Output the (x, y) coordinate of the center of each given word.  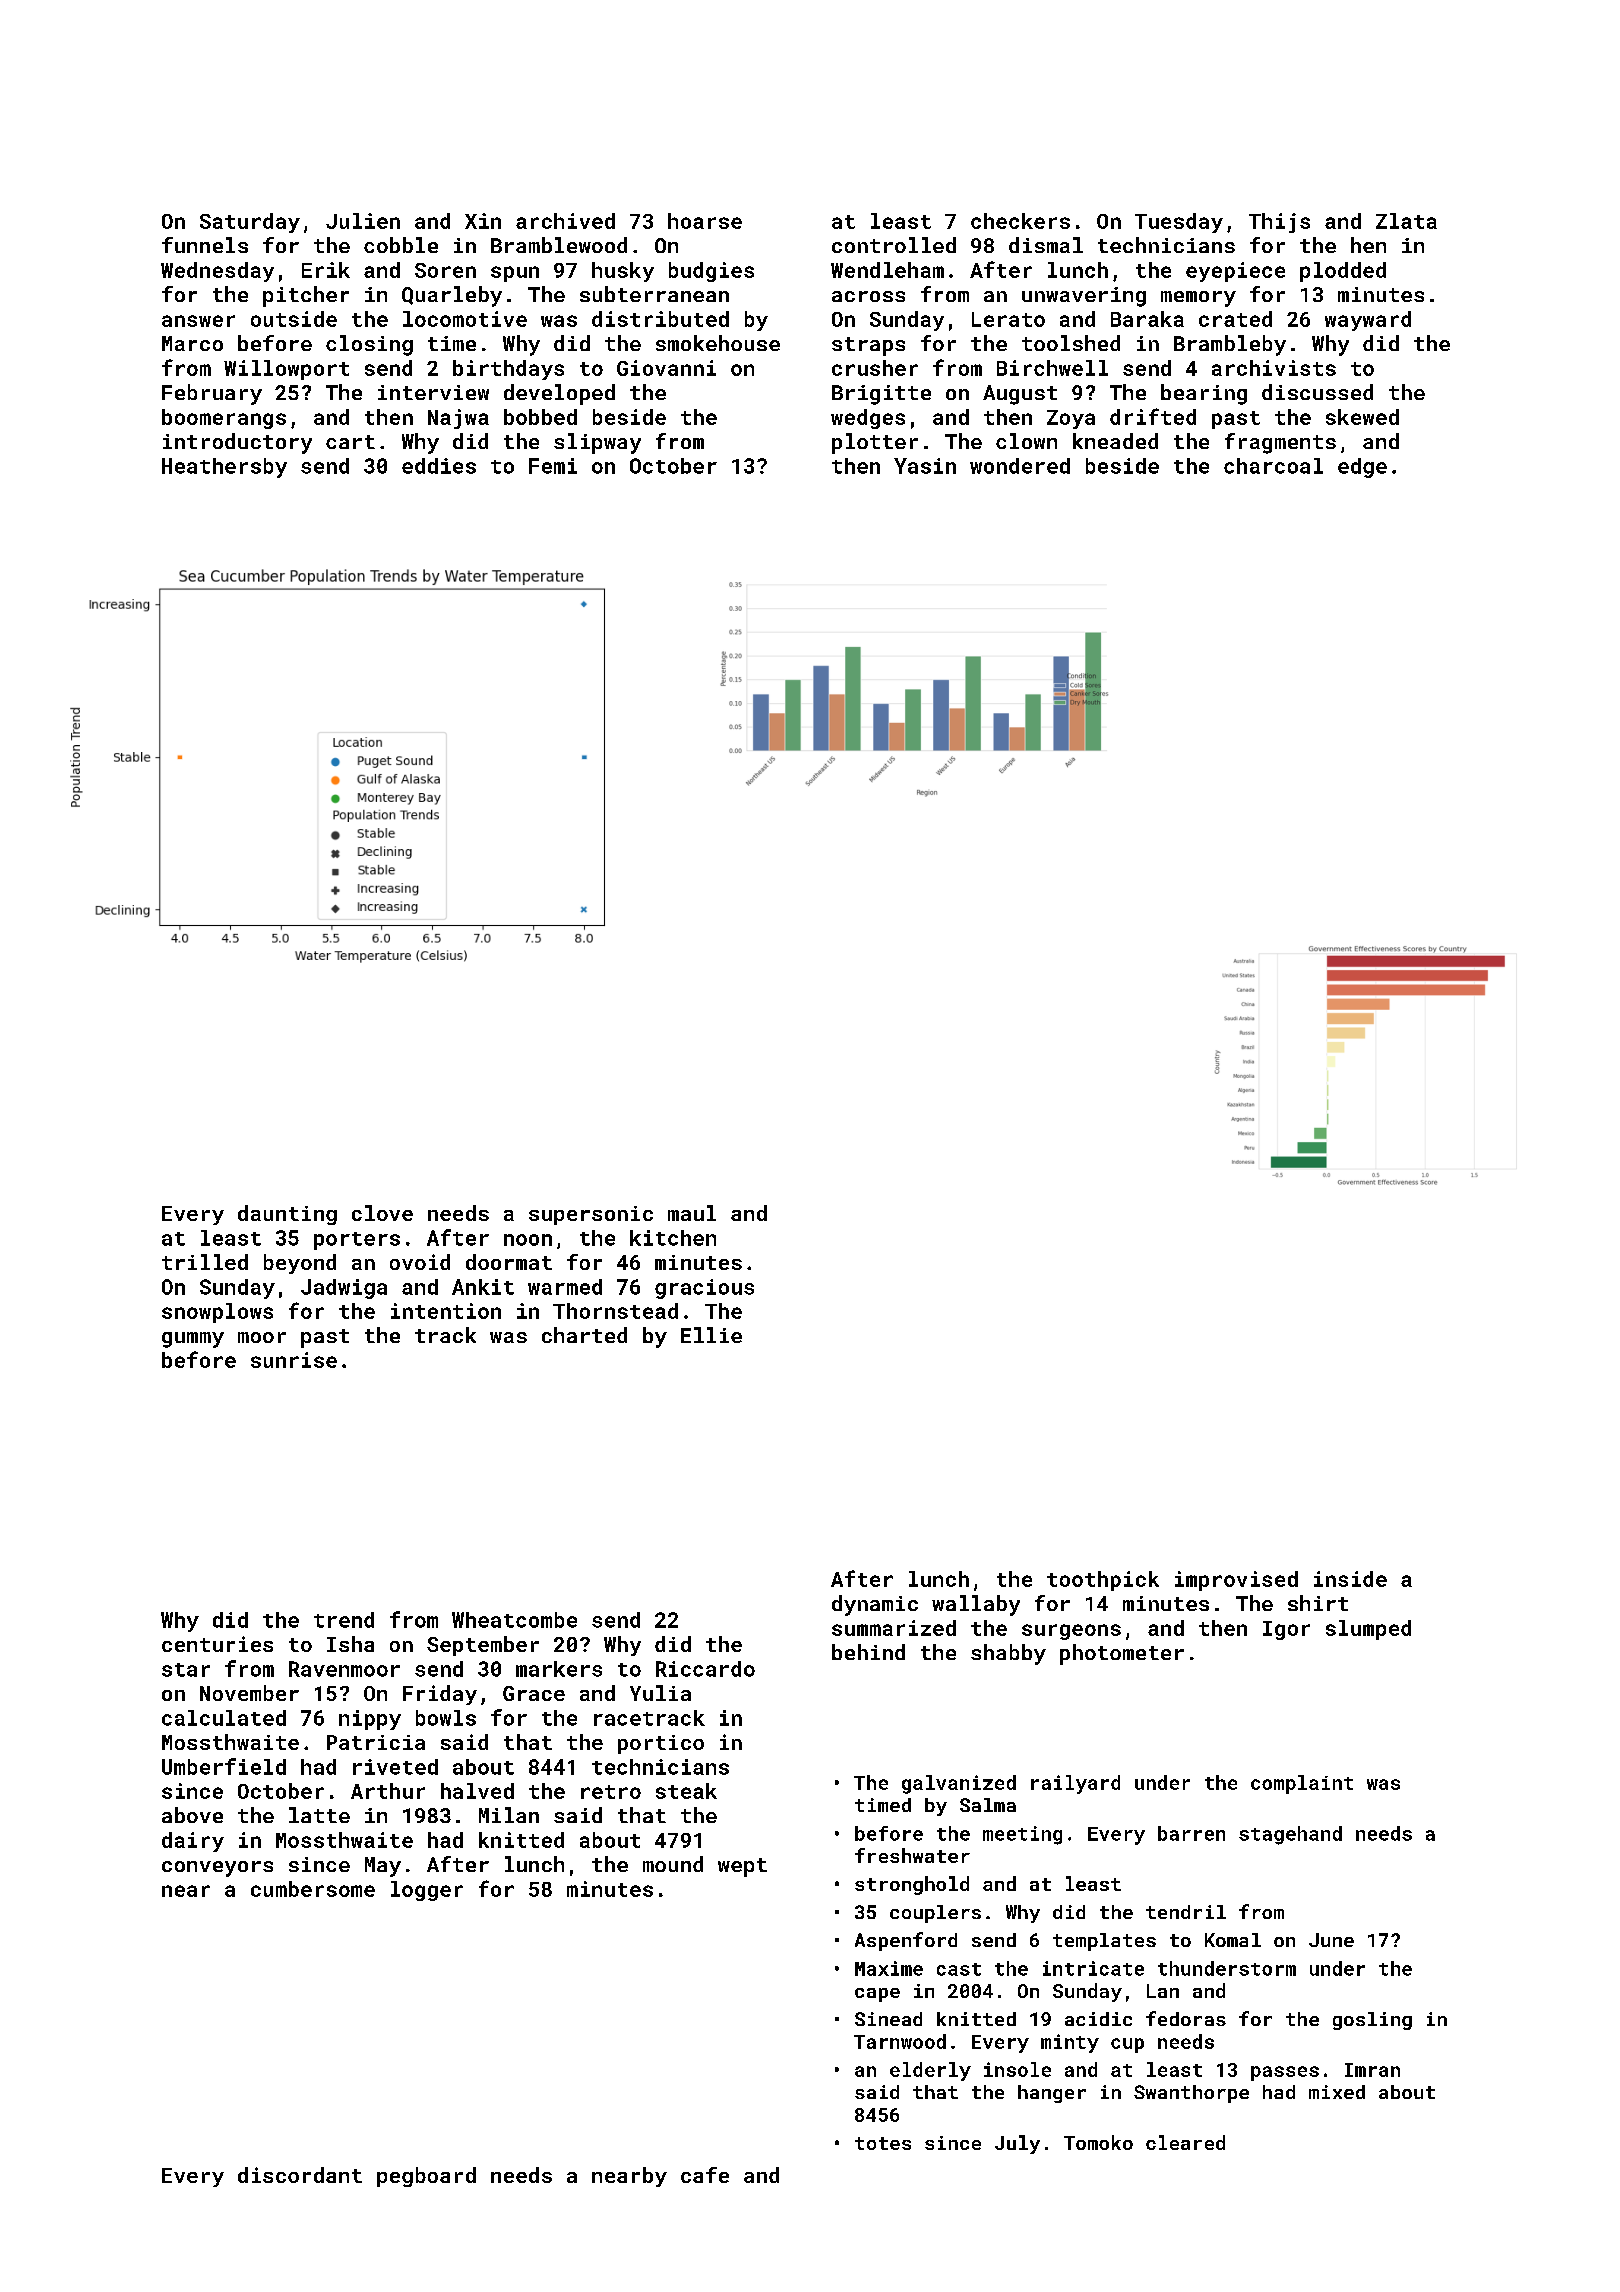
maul (692, 1213)
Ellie (711, 1335)
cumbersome (313, 1889)
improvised (1236, 1581)
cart (350, 442)
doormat (509, 1262)
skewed (1362, 417)
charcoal (1273, 466)
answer (198, 321)
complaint (1302, 1784)
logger (427, 1891)
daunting (287, 1215)
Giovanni (666, 368)
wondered (1020, 466)
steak (686, 1791)
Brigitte (881, 395)
